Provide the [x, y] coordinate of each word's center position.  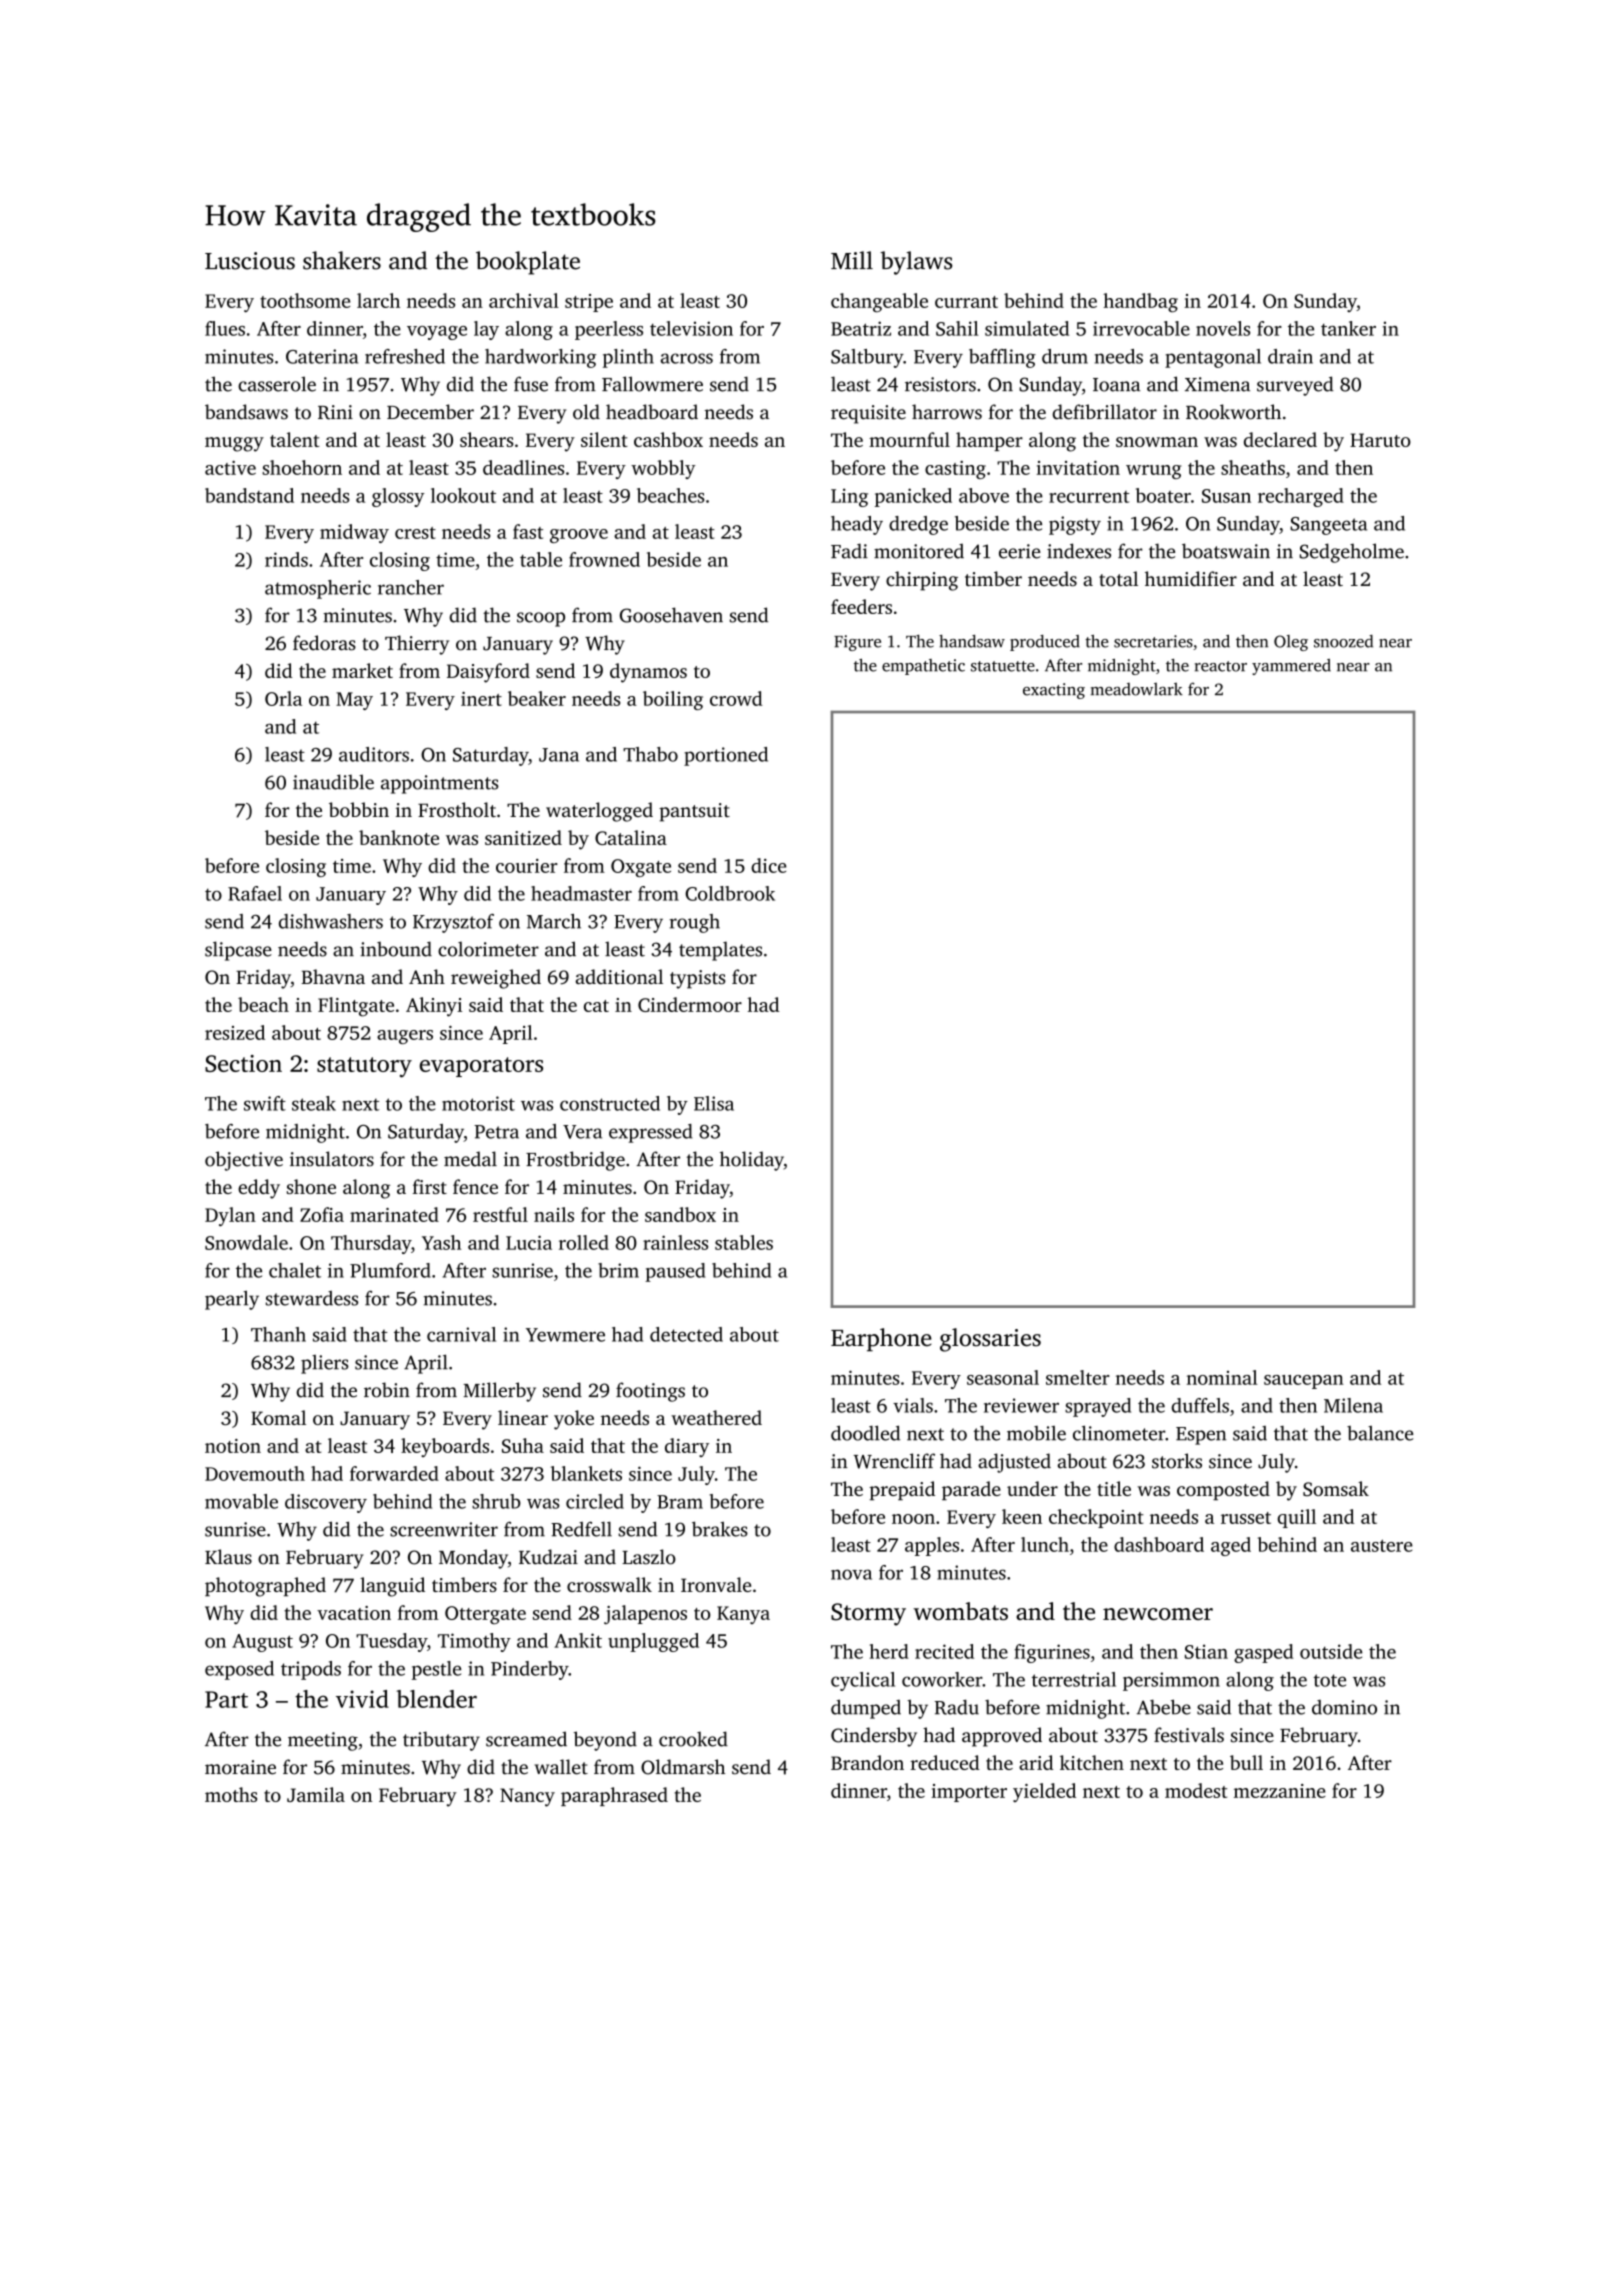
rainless [675, 1242]
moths [231, 1794]
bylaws [916, 263]
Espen [1201, 1436]
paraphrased [614, 1796]
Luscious [250, 261]
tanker [1348, 328]
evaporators [481, 1067]
